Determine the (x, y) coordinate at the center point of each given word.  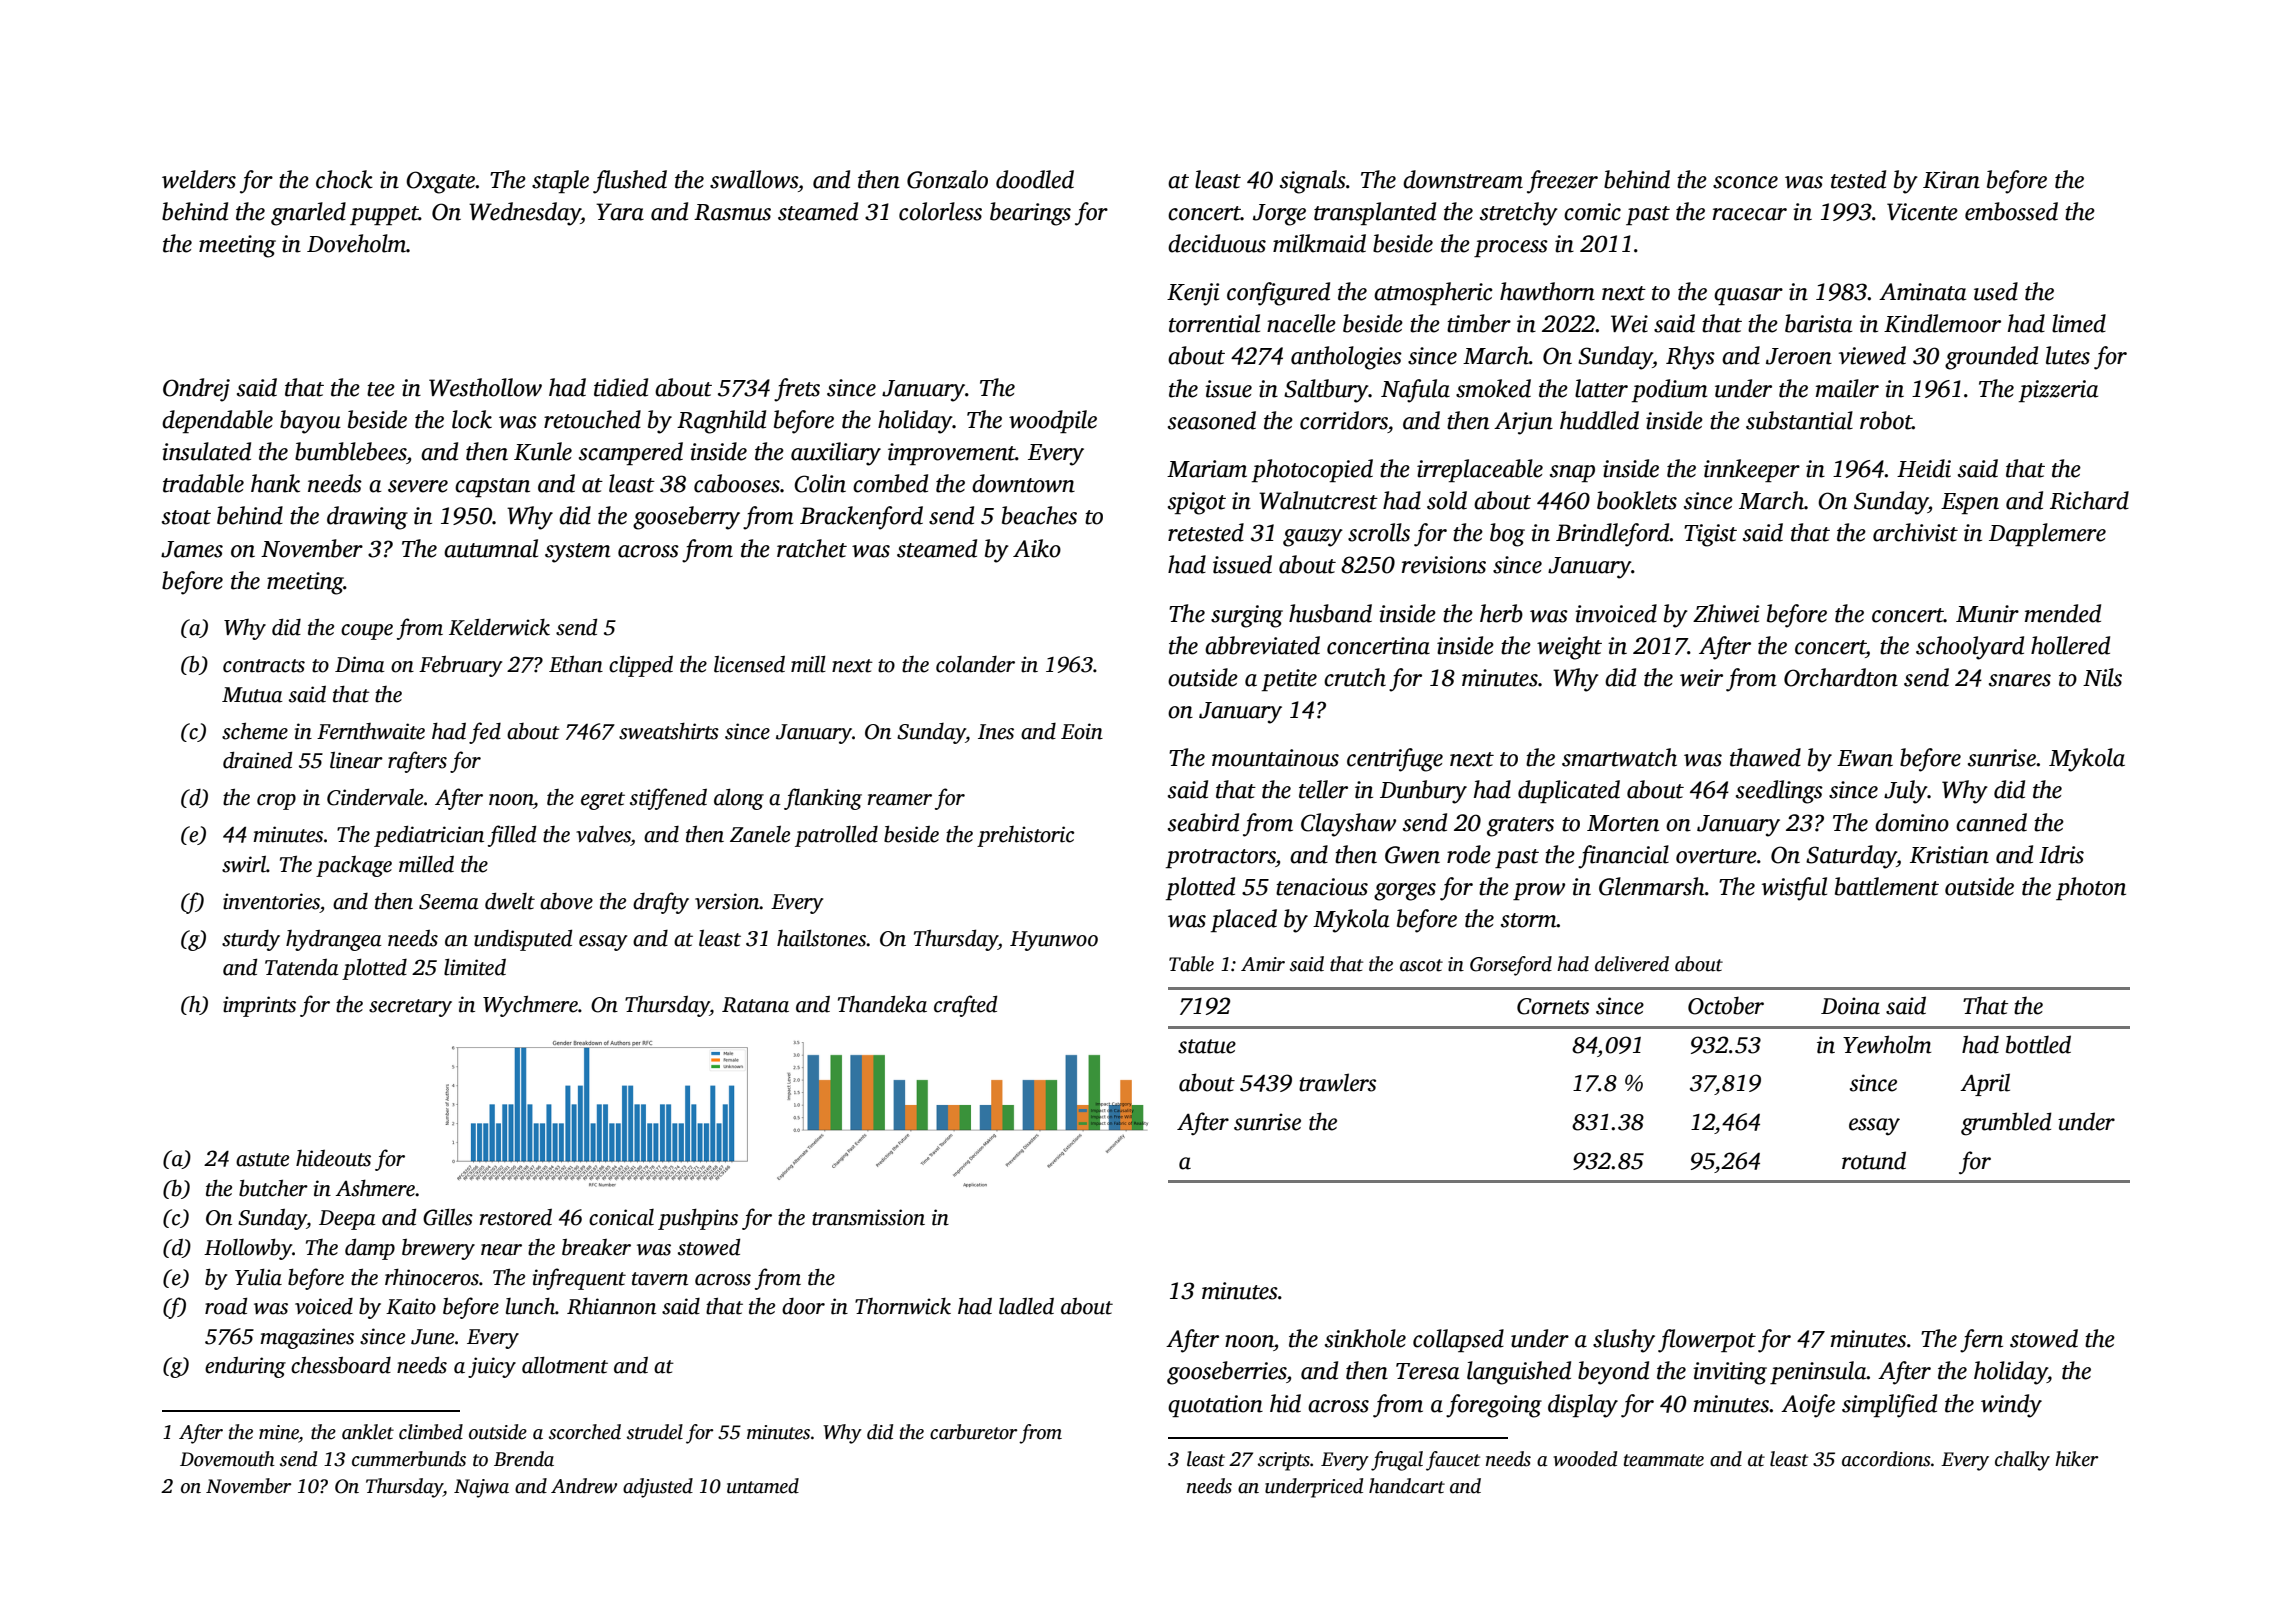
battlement (1887, 886)
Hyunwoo (1054, 941)
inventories (271, 901)
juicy (492, 1367)
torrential (1214, 323)
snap (1572, 473)
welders (199, 179)
